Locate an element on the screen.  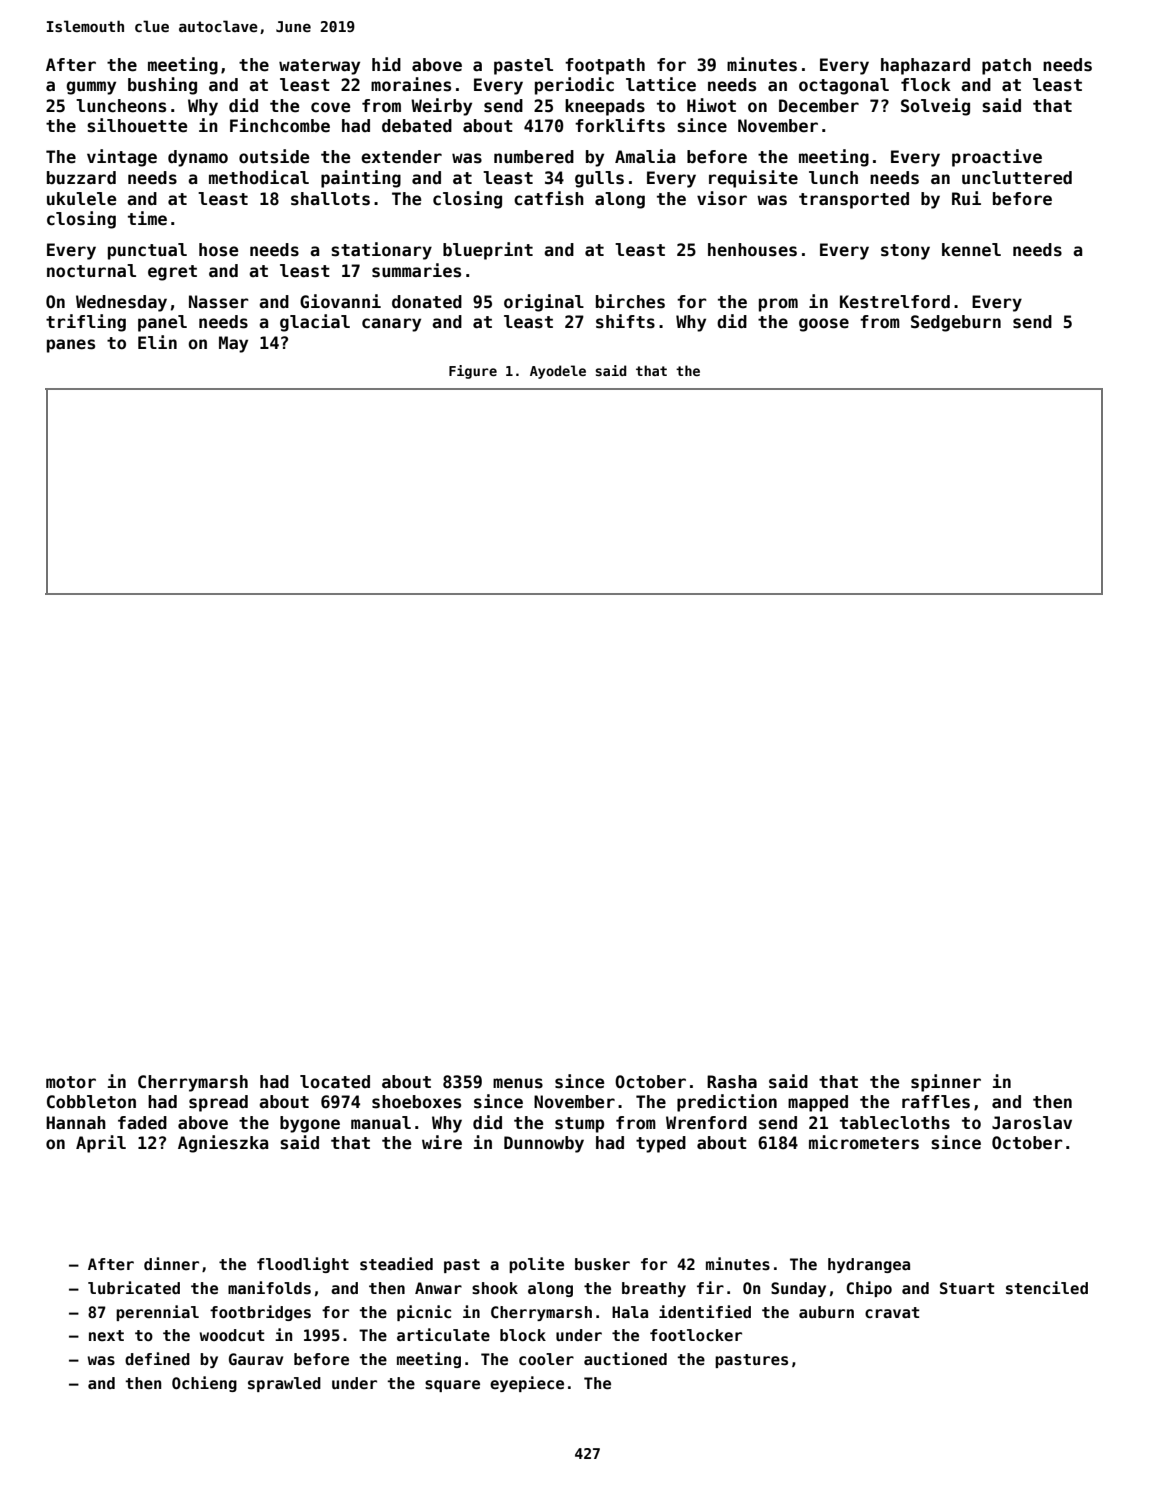
Rasha is located at coordinates (732, 1082).
